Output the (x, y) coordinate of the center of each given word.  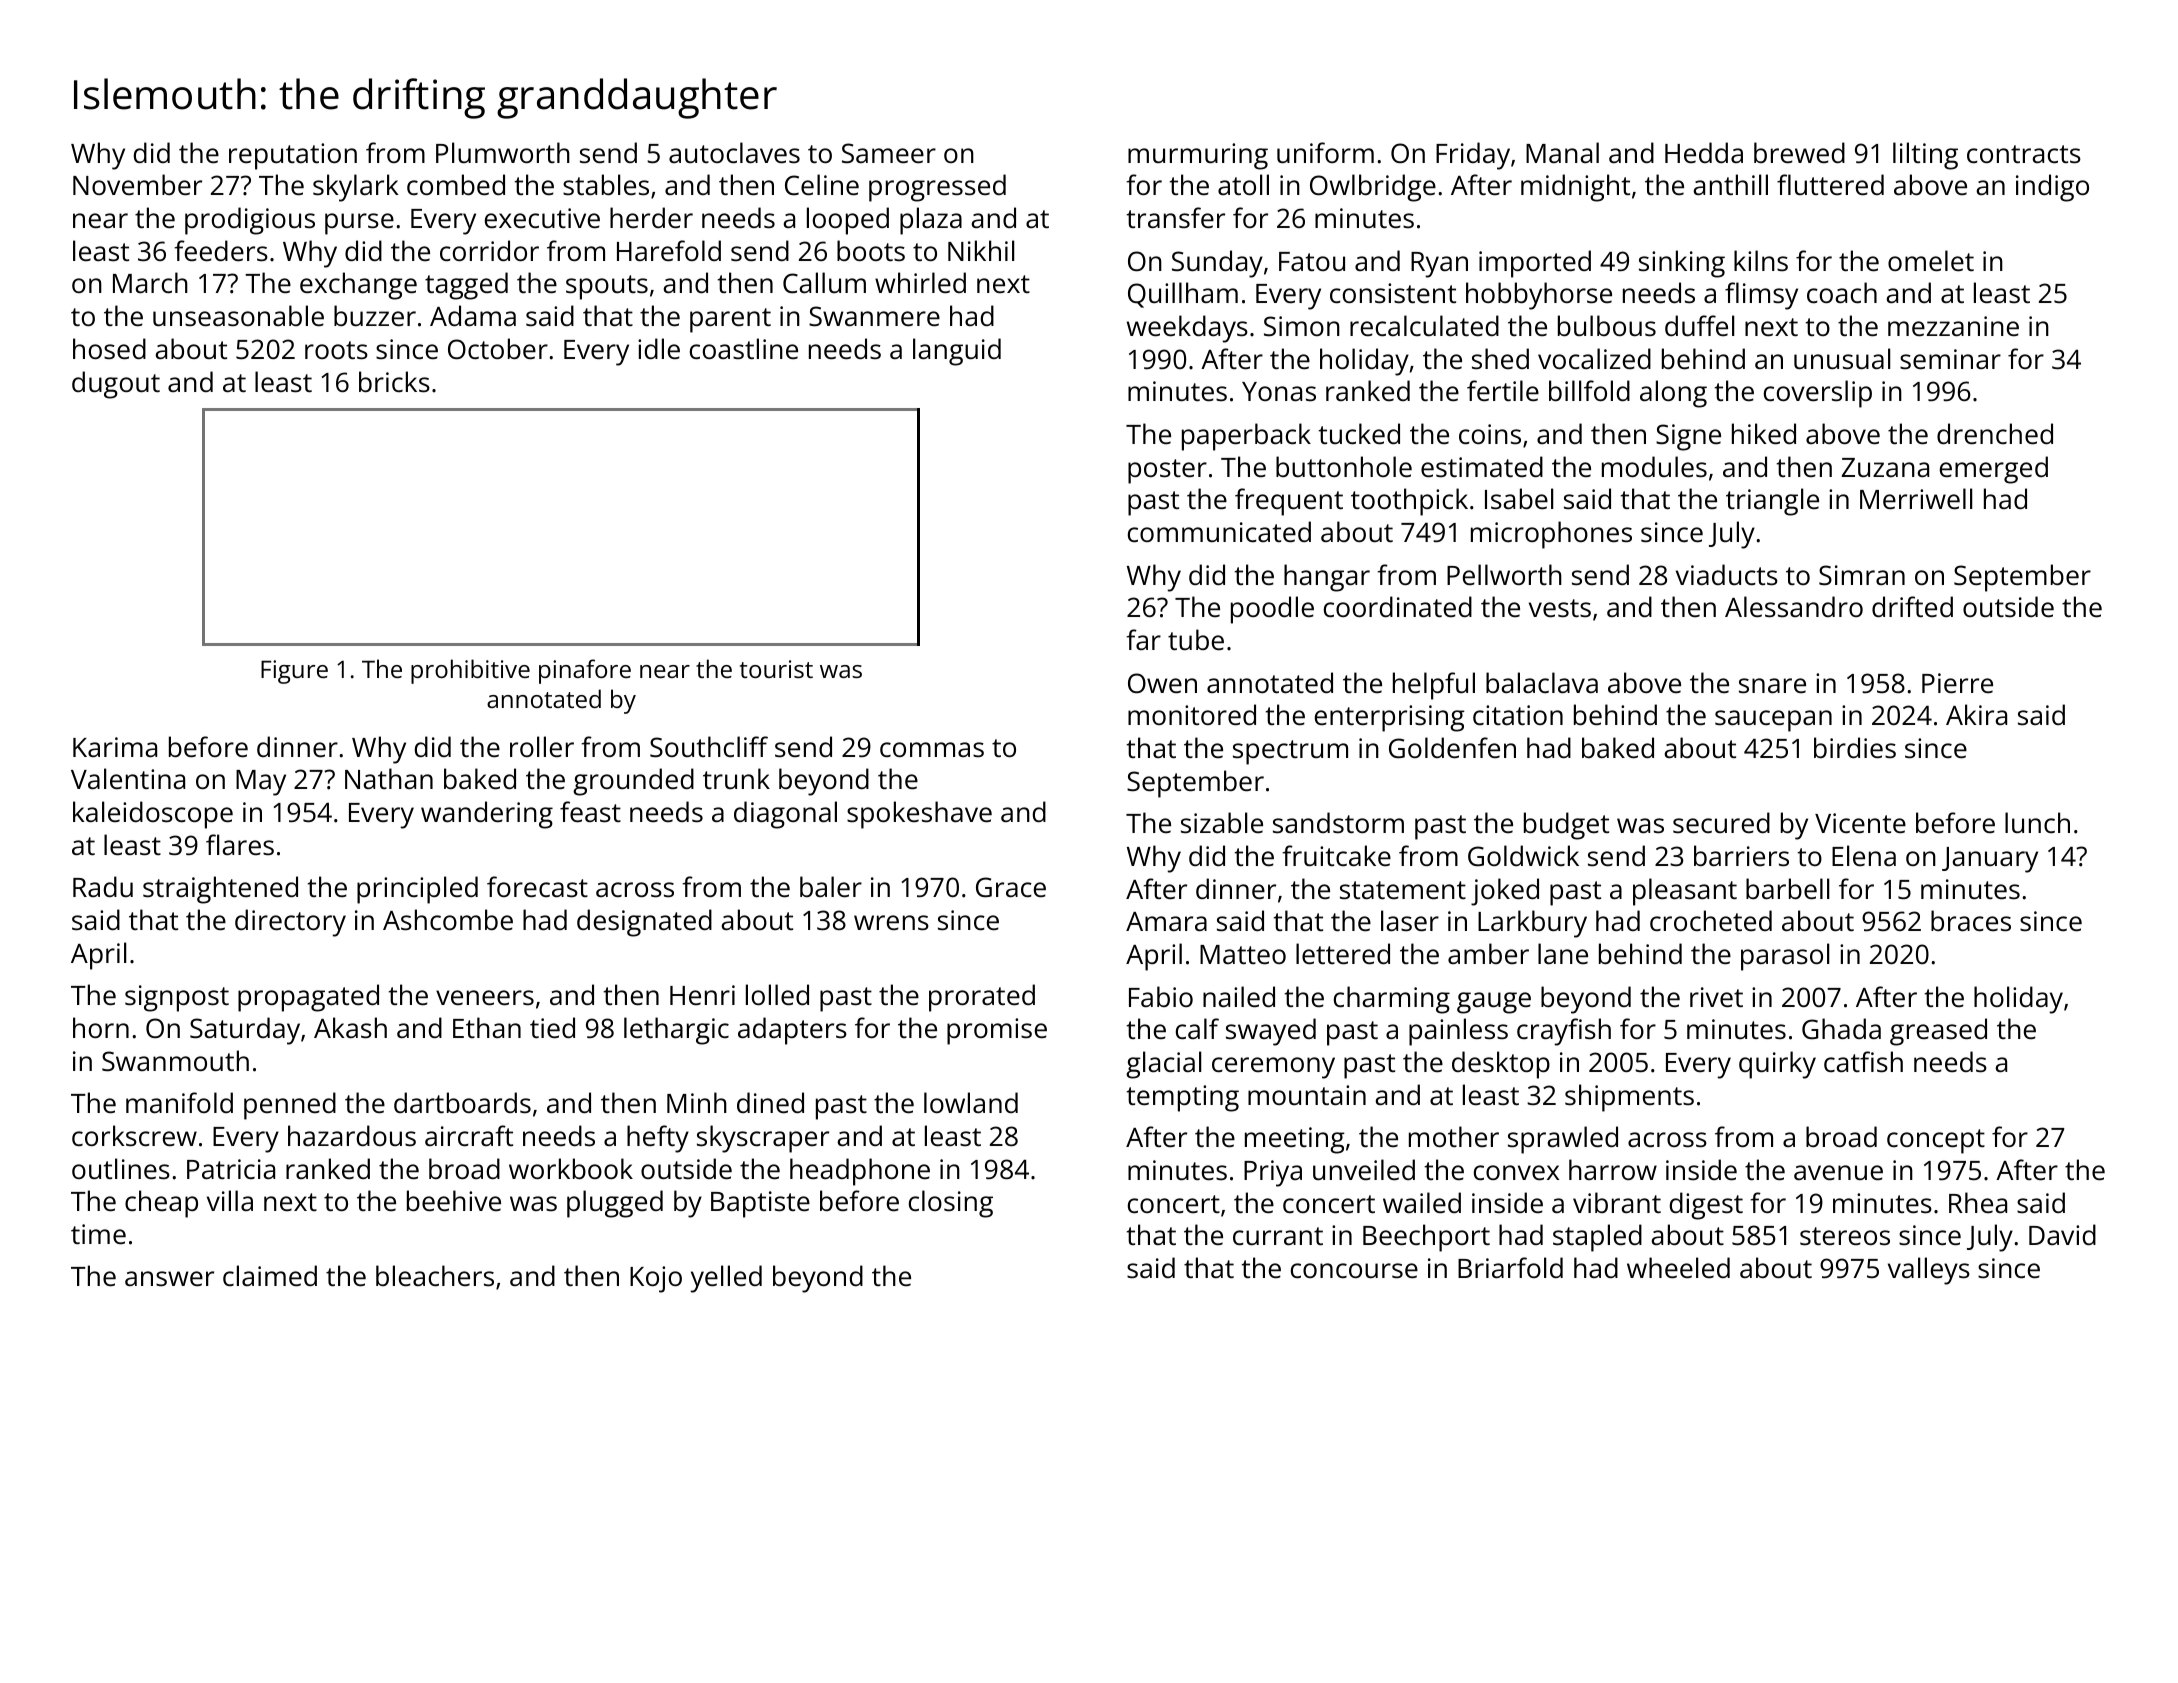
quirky (1777, 1065)
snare (1772, 686)
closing (951, 1204)
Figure (294, 672)
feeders (221, 251)
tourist (776, 669)
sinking (1682, 264)
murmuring (1198, 156)
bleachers (435, 1276)
